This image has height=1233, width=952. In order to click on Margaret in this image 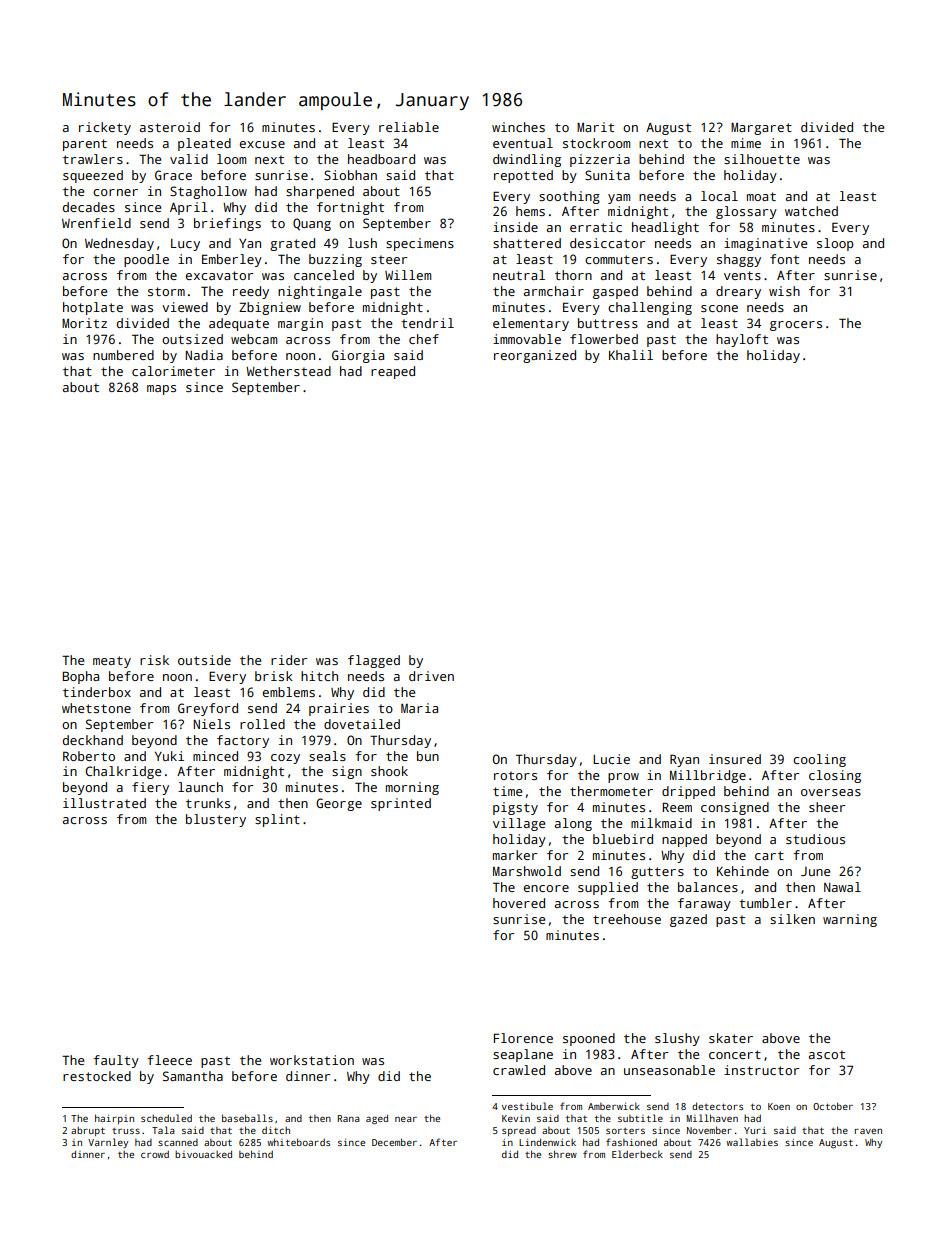, I will do `click(761, 128)`.
